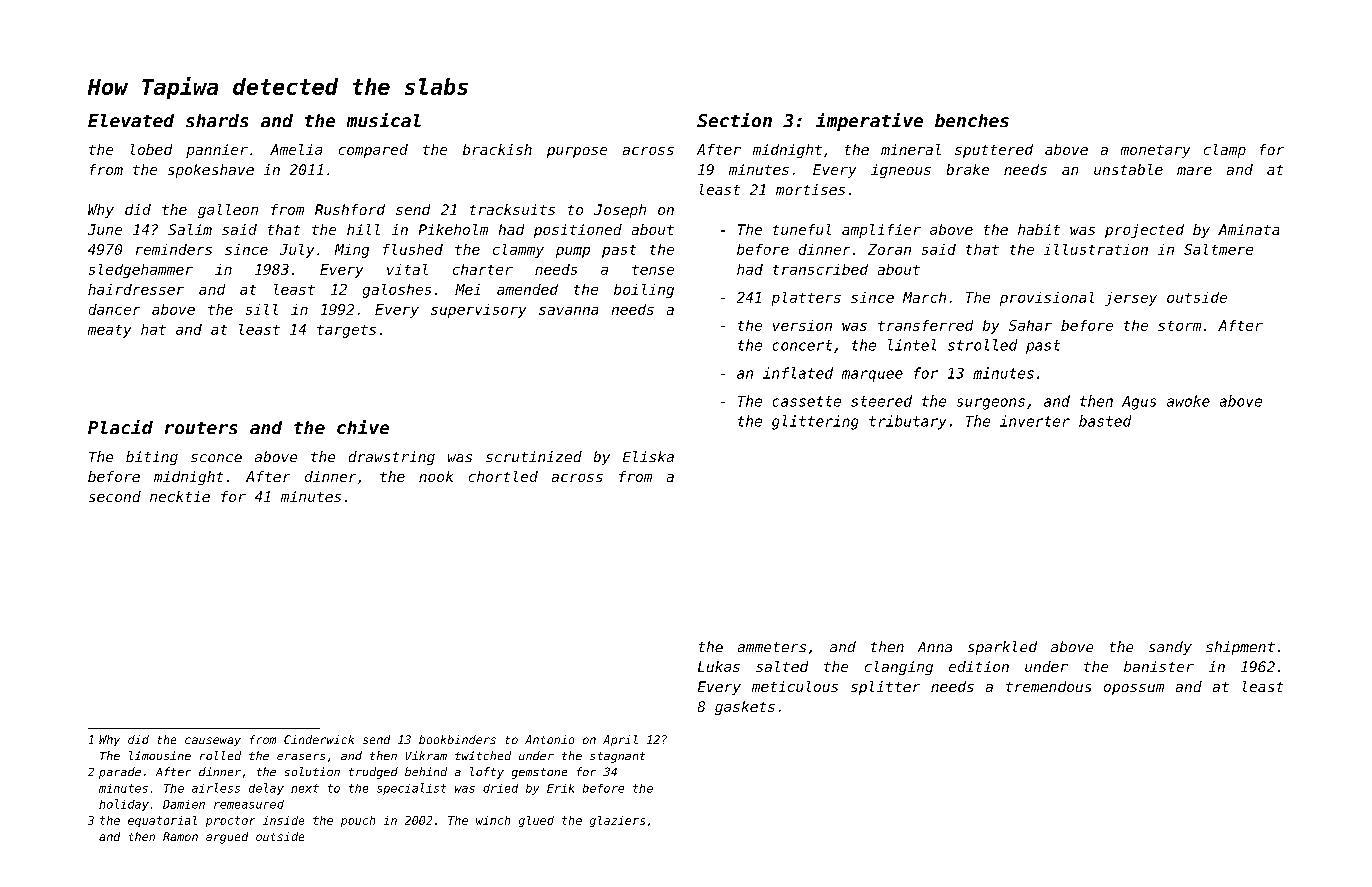 Image resolution: width=1372 pixels, height=887 pixels. Describe the element at coordinates (653, 270) in the screenshot. I see `tense` at that location.
